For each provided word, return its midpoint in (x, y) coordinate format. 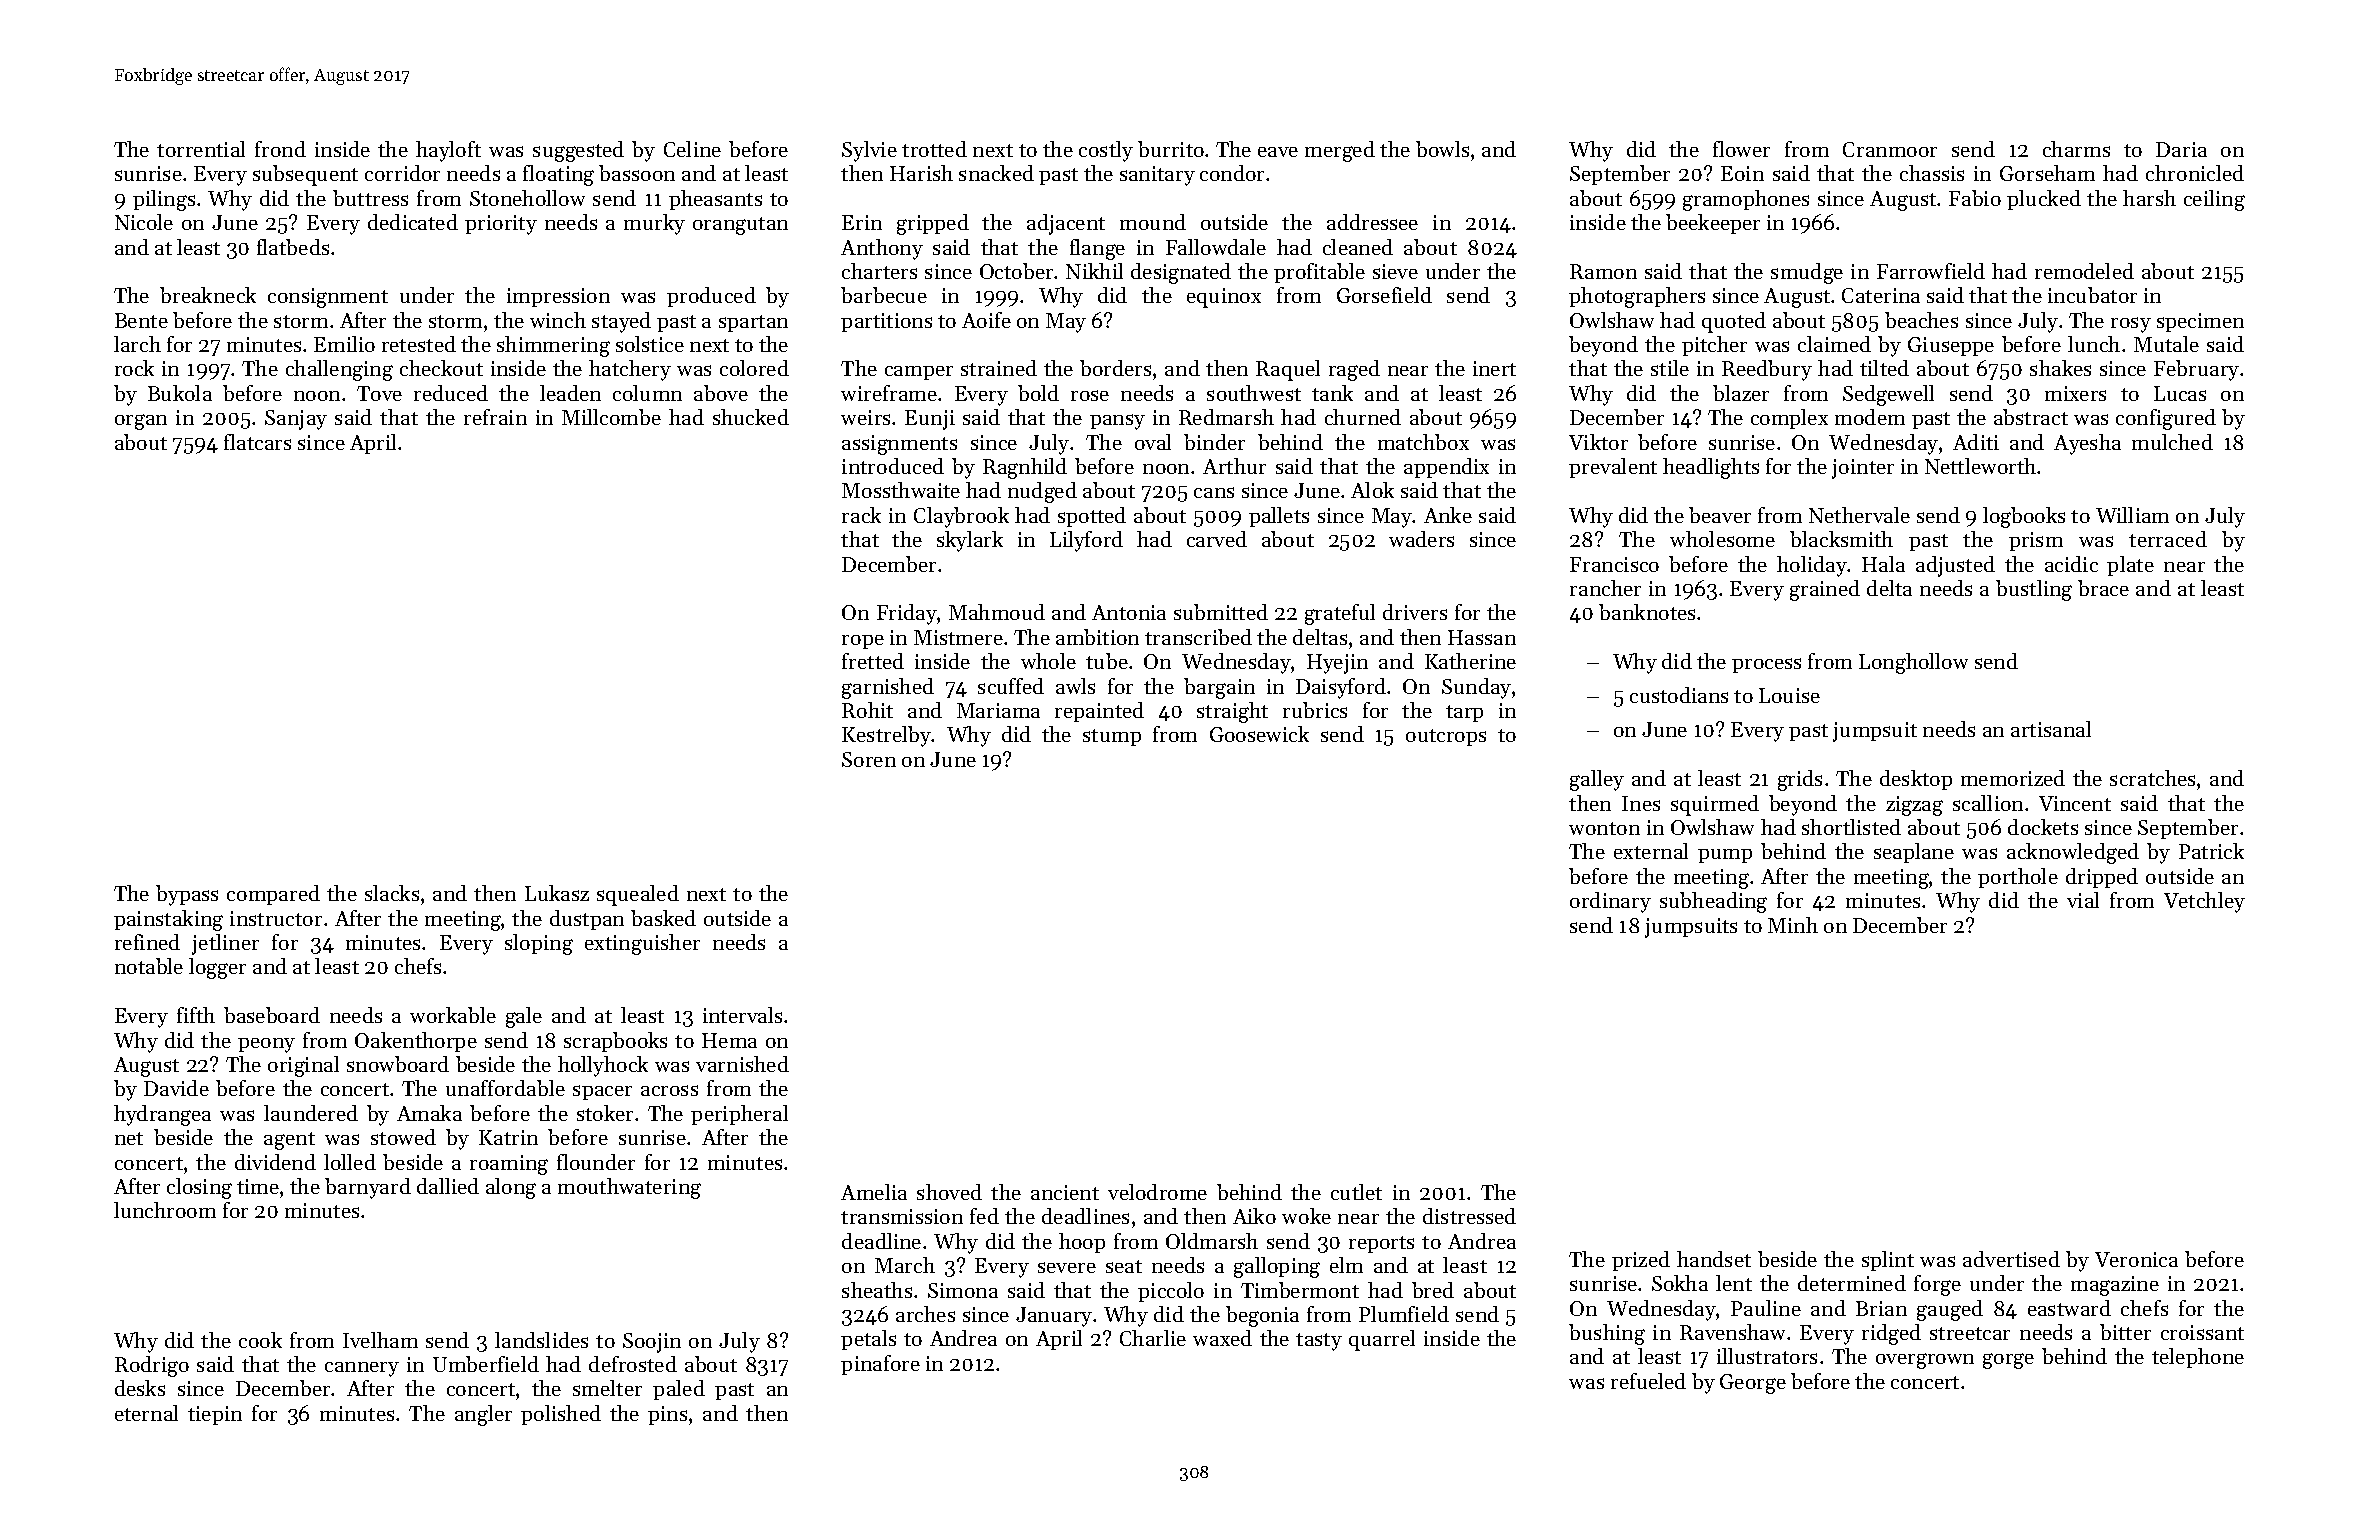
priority (501, 225)
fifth (196, 1015)
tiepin (215, 1415)
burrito (1171, 149)
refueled (1648, 1381)
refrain (495, 417)
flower (1741, 149)
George (1753, 1384)
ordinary (1610, 902)
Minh (1793, 925)
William (2132, 515)
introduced (893, 466)
